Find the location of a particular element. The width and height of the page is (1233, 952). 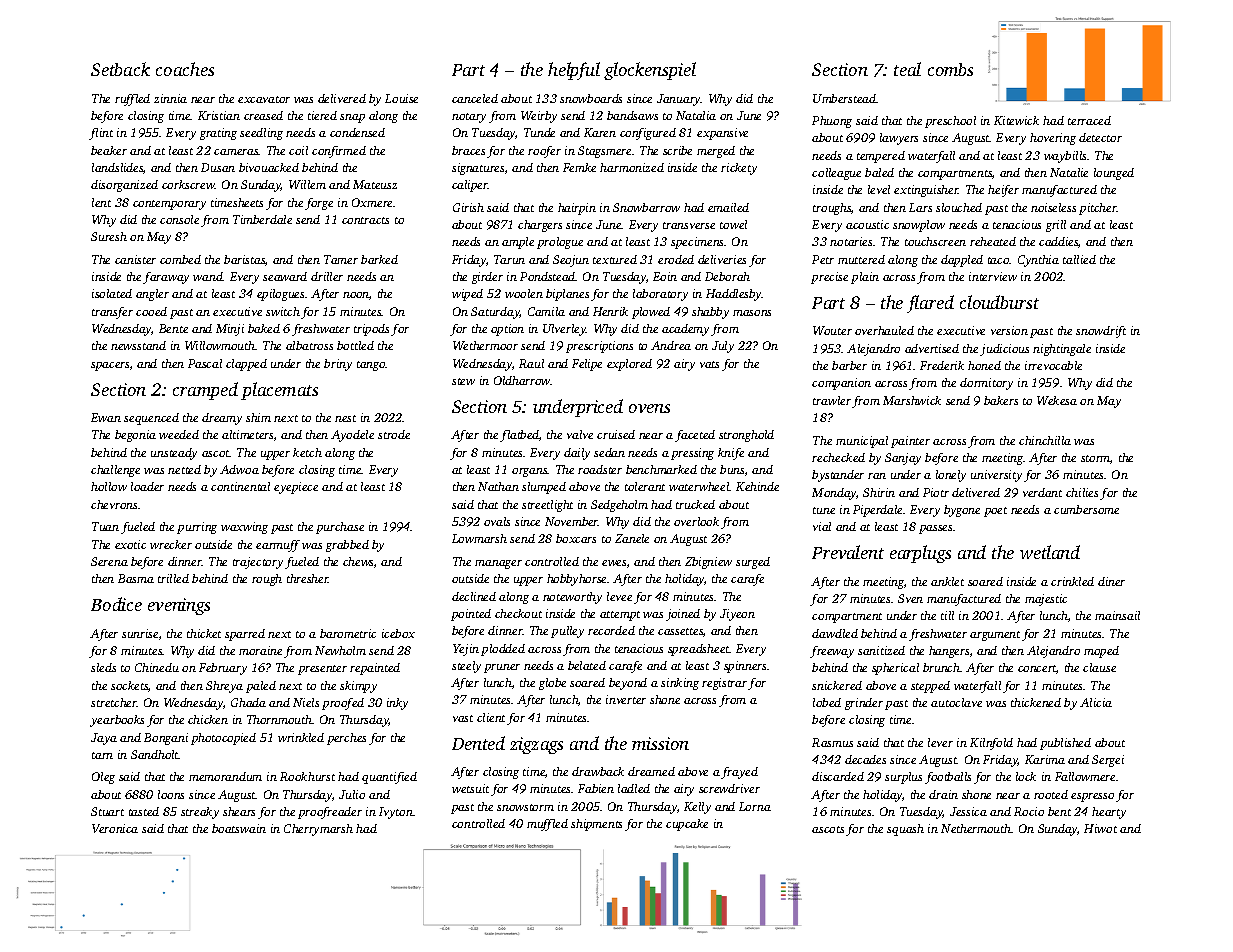

municipal is located at coordinates (862, 442).
